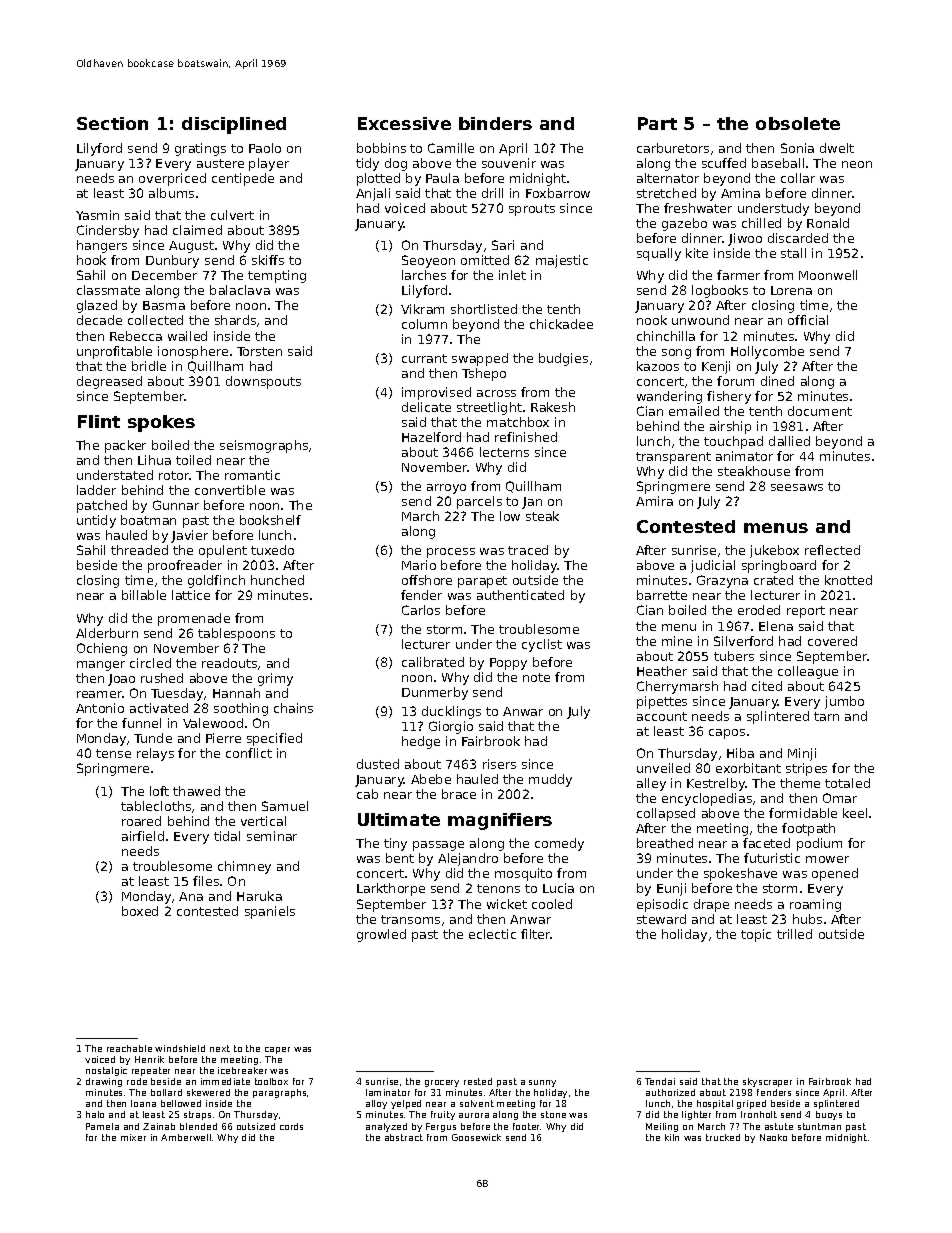 This screenshot has height=1233, width=952. What do you see at coordinates (561, 324) in the screenshot?
I see `chickadee` at bounding box center [561, 324].
